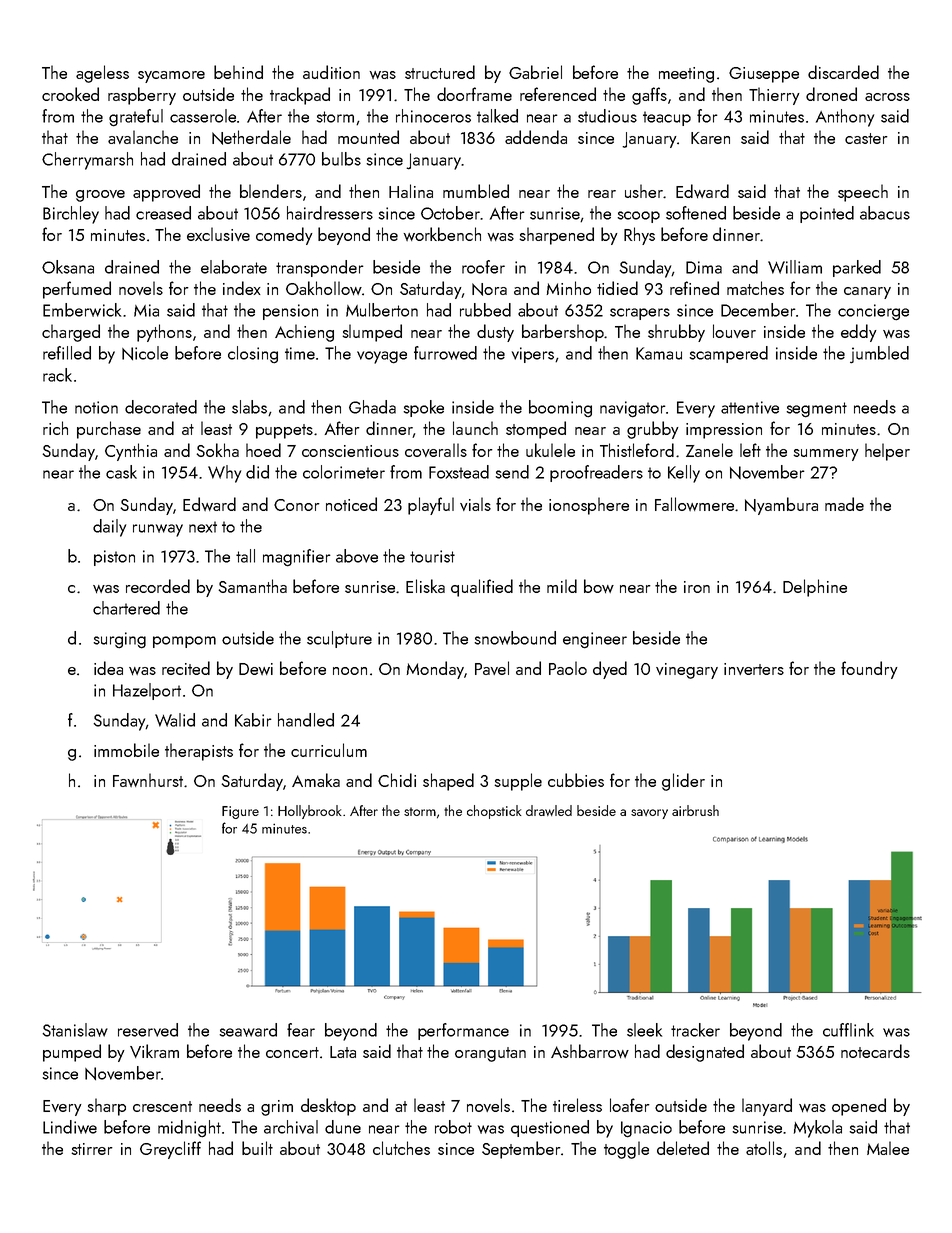 This document has height=1233, width=952. I want to click on audition, so click(331, 72).
